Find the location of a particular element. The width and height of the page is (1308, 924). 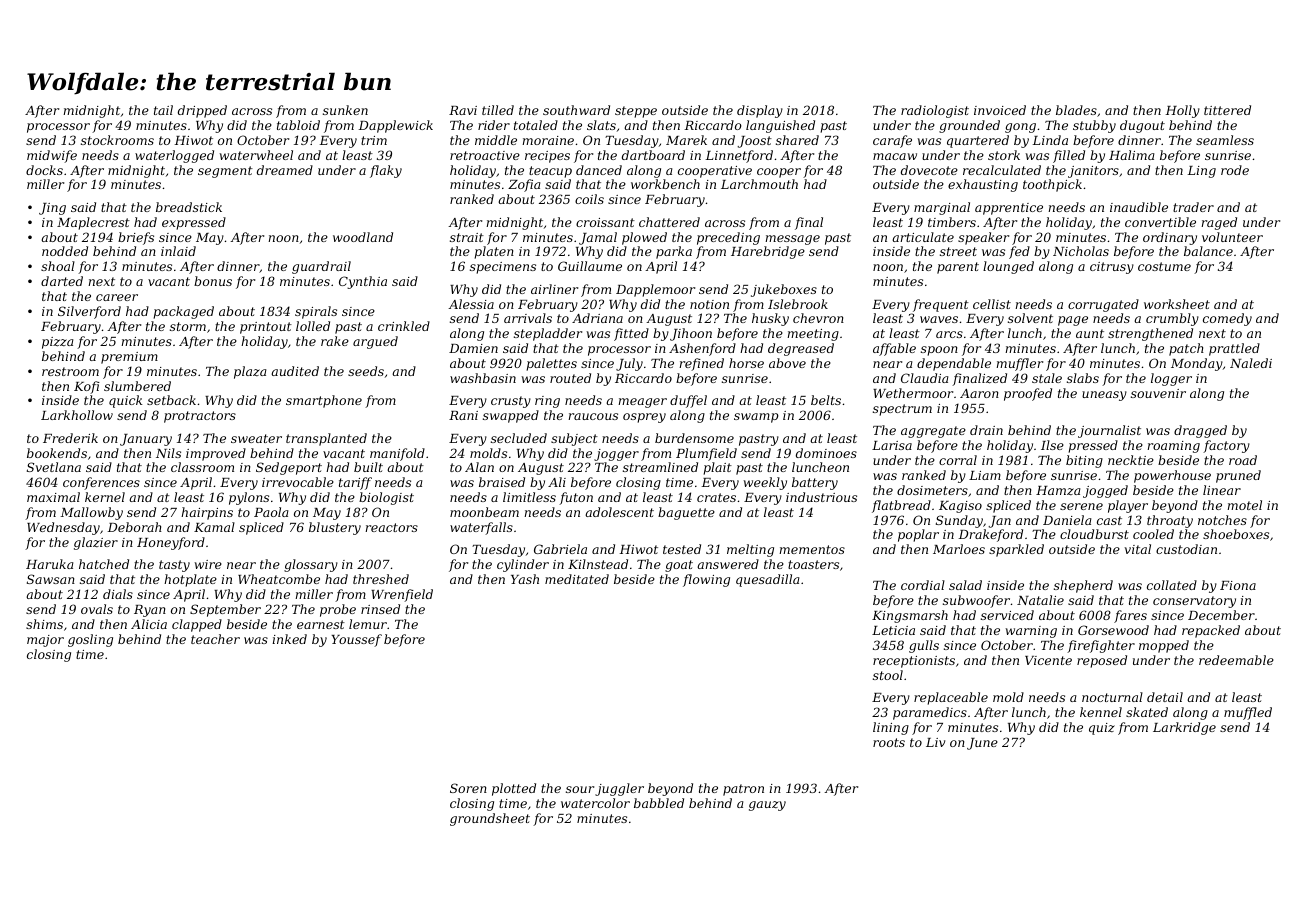

adolescent is located at coordinates (619, 512).
